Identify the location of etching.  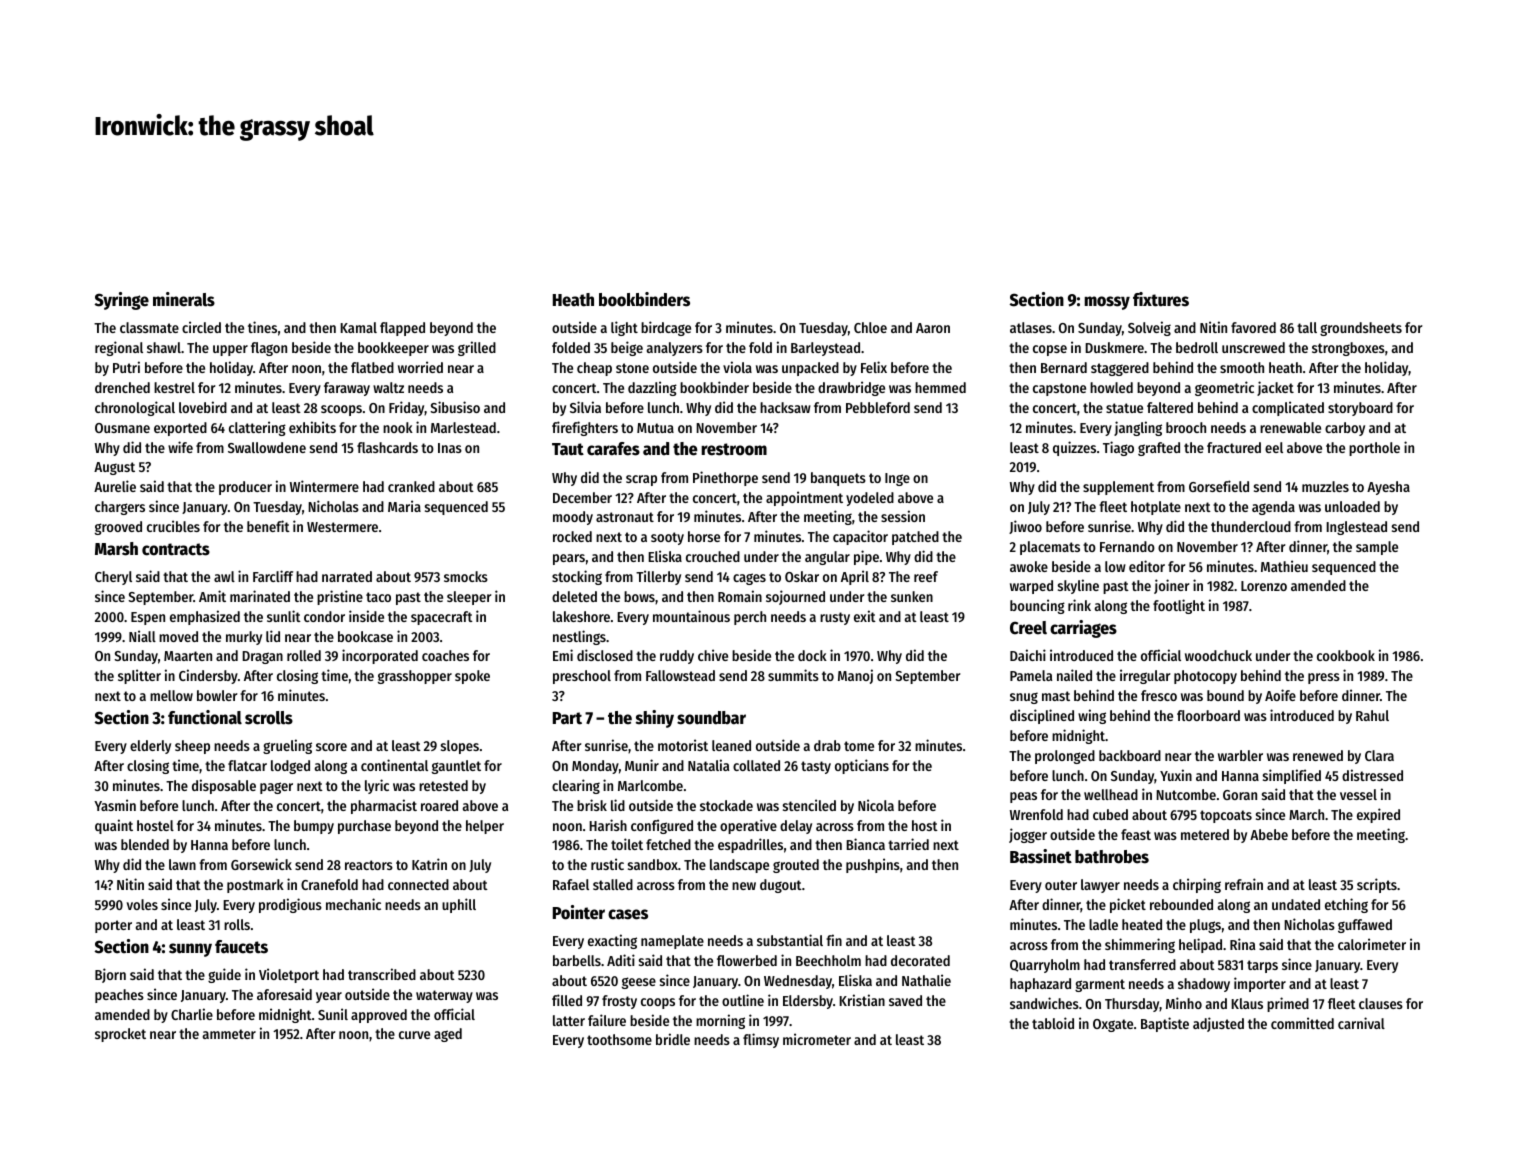
(1346, 905).
